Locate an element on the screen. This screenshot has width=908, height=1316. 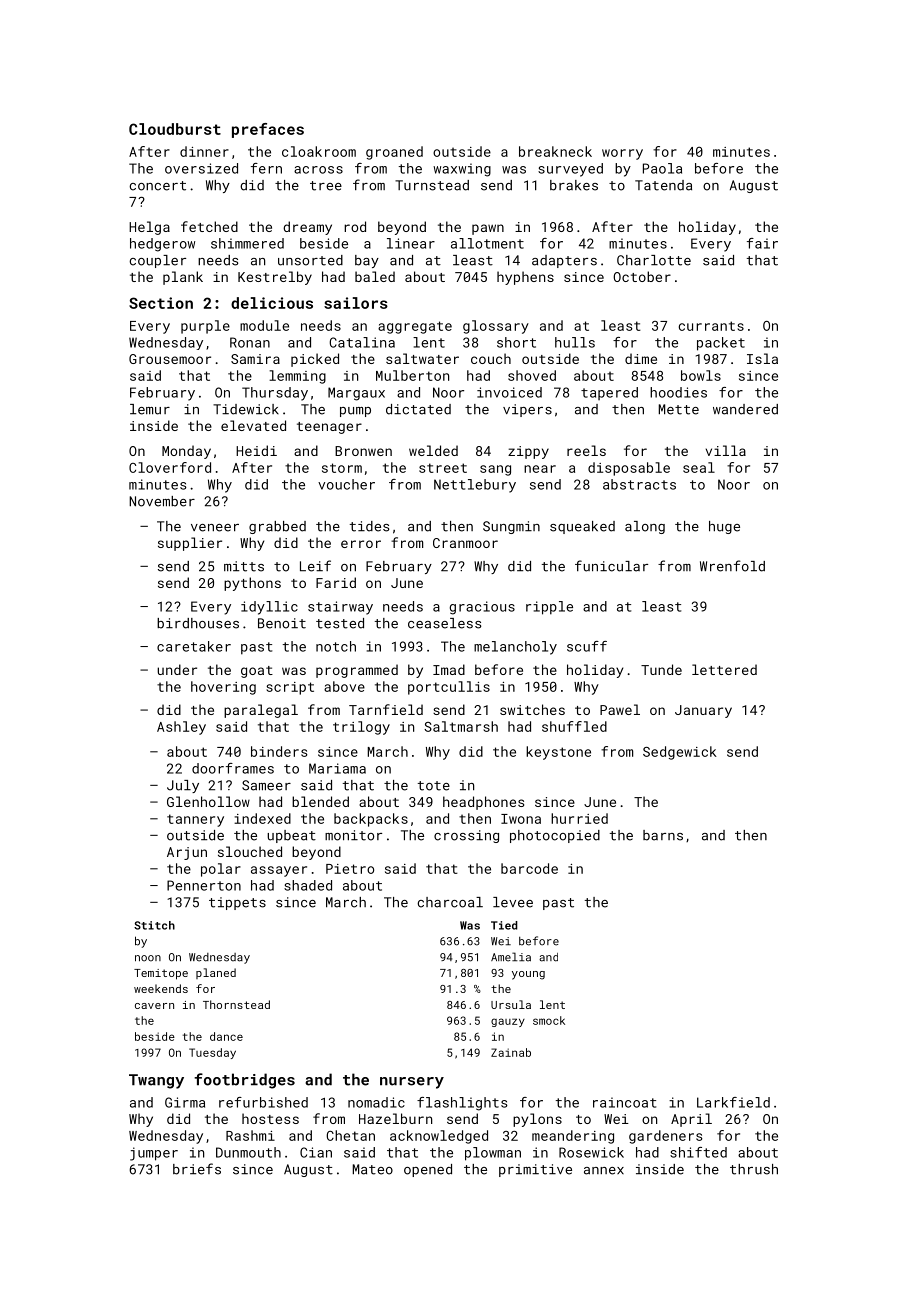
gracious is located at coordinates (482, 608).
